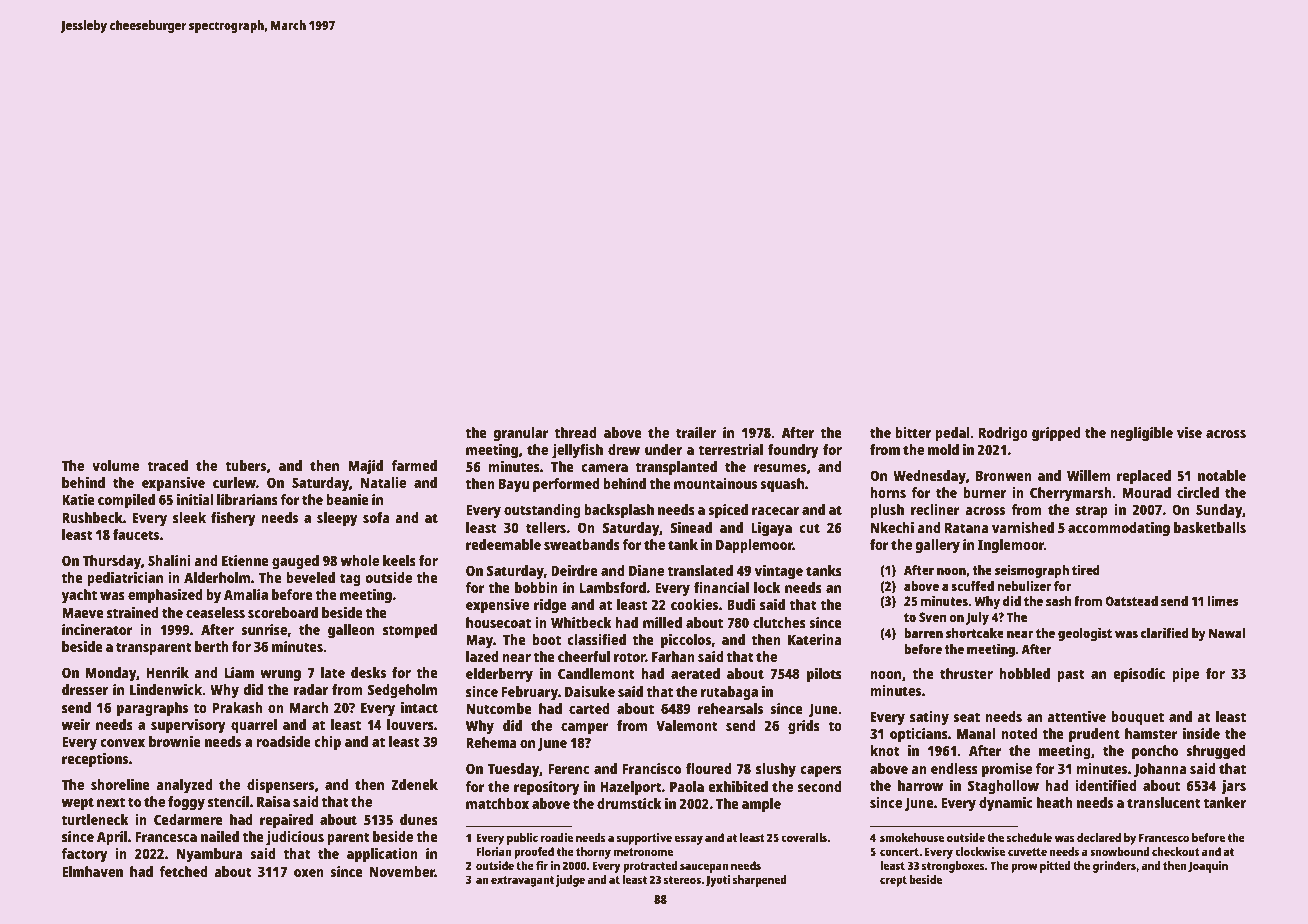 The image size is (1308, 924). Describe the element at coordinates (761, 805) in the screenshot. I see `ample` at that location.
